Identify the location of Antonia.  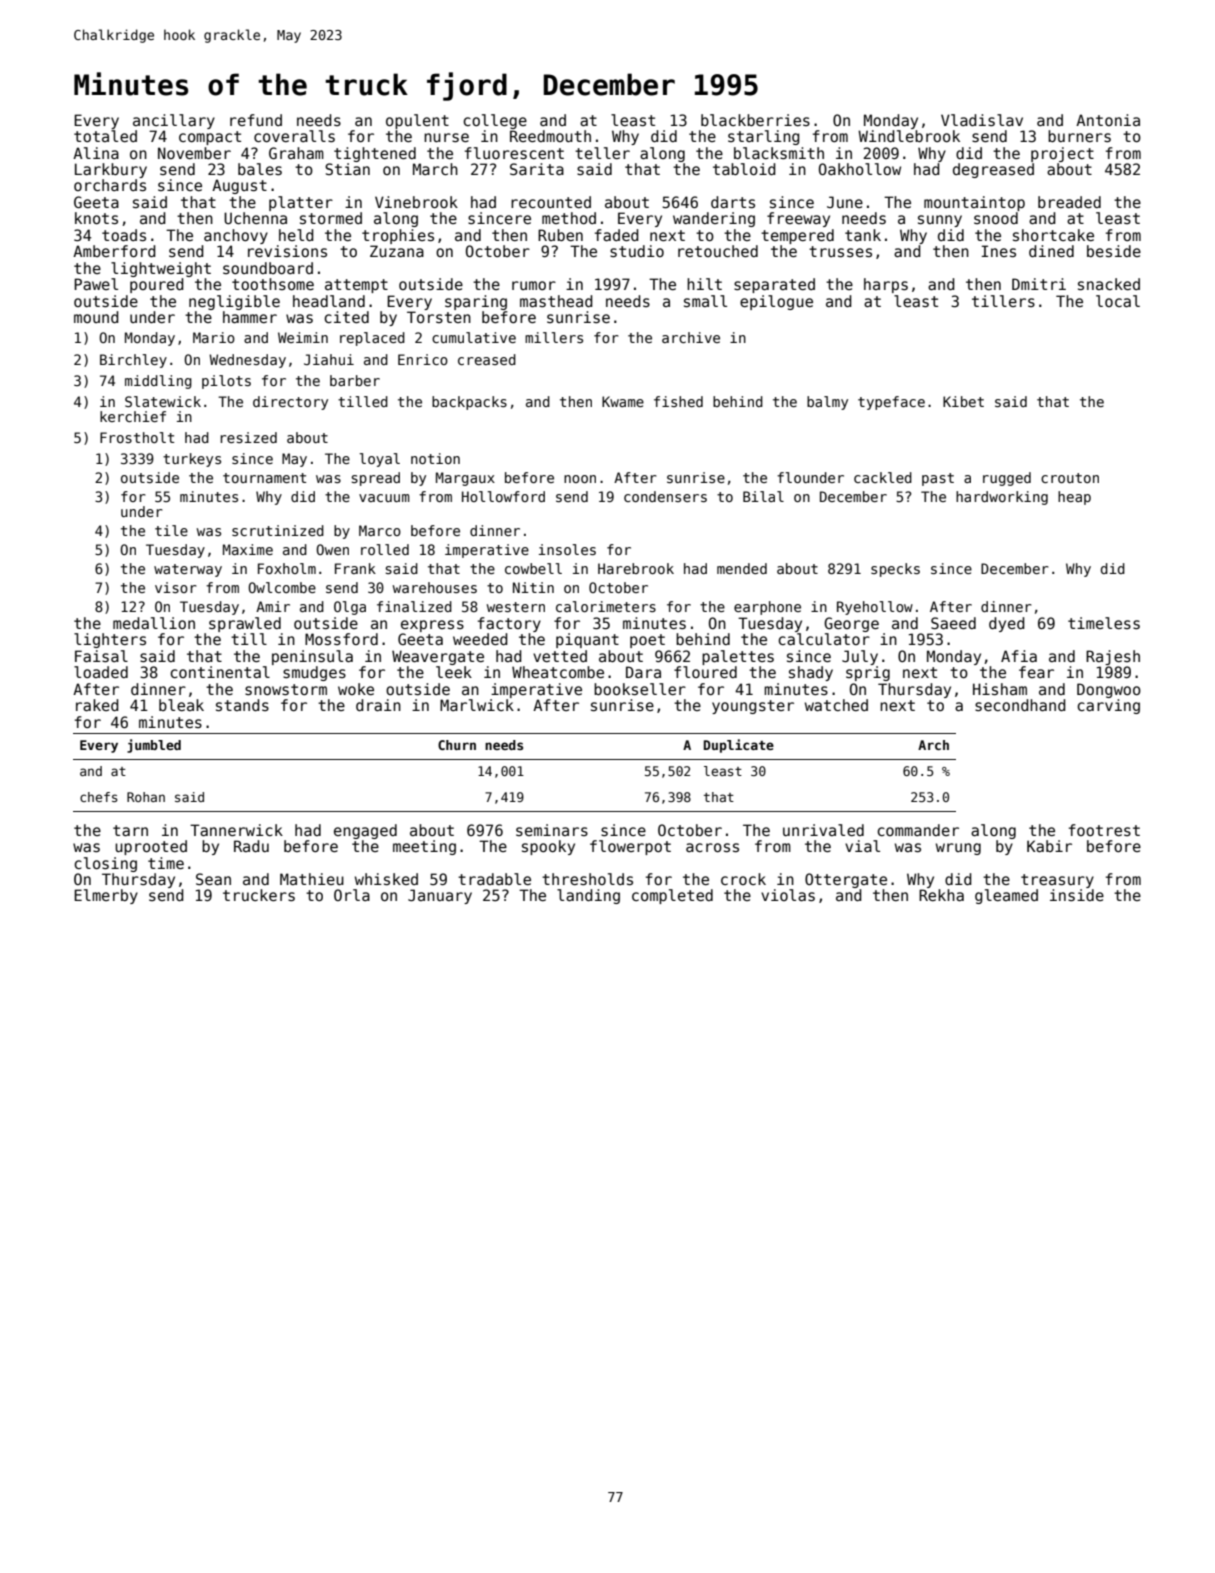
(1108, 120).
